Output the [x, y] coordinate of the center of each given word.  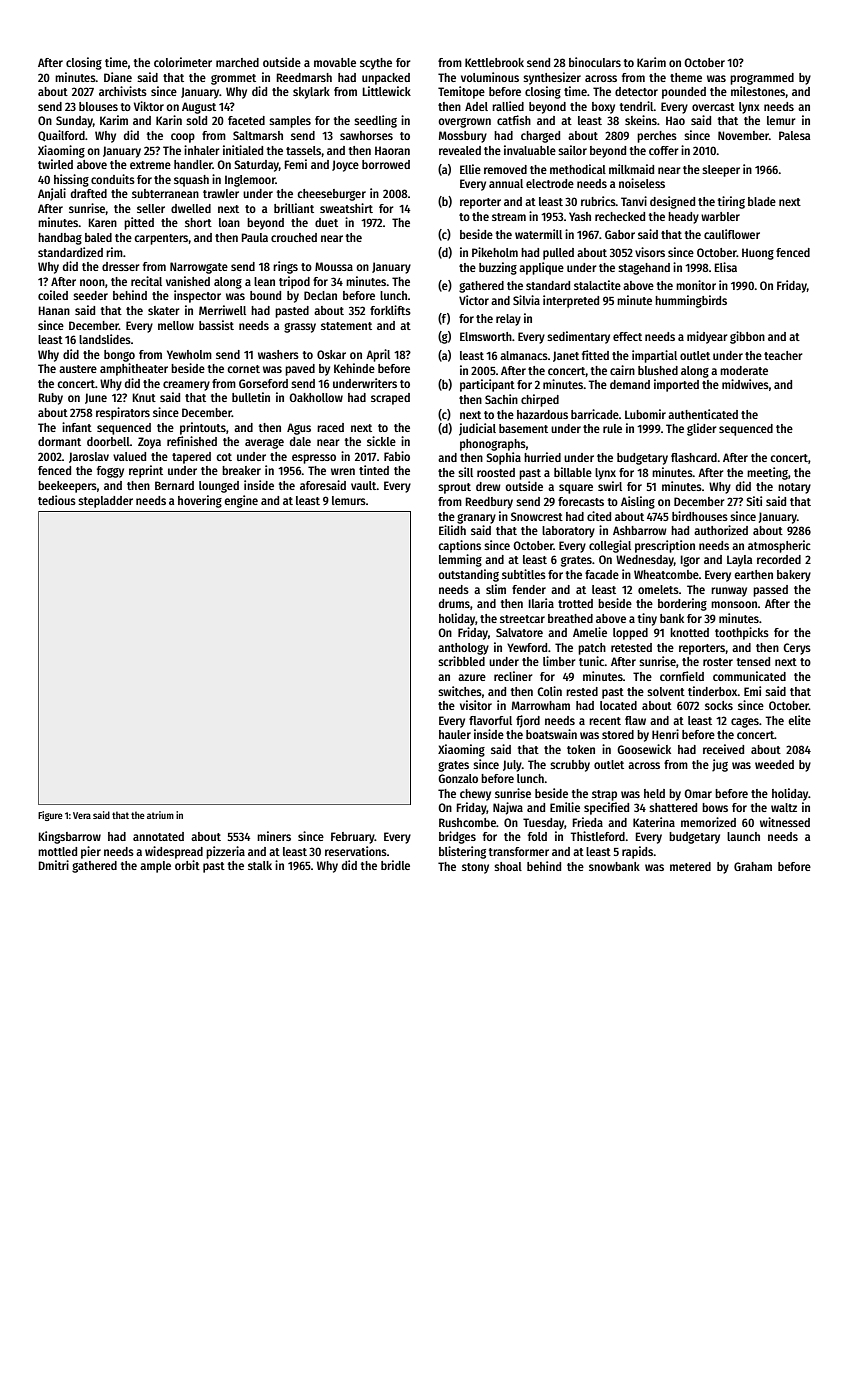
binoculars [595, 62]
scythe [376, 64]
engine [241, 501]
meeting [767, 473]
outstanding [468, 575]
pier [91, 852]
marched [237, 62]
